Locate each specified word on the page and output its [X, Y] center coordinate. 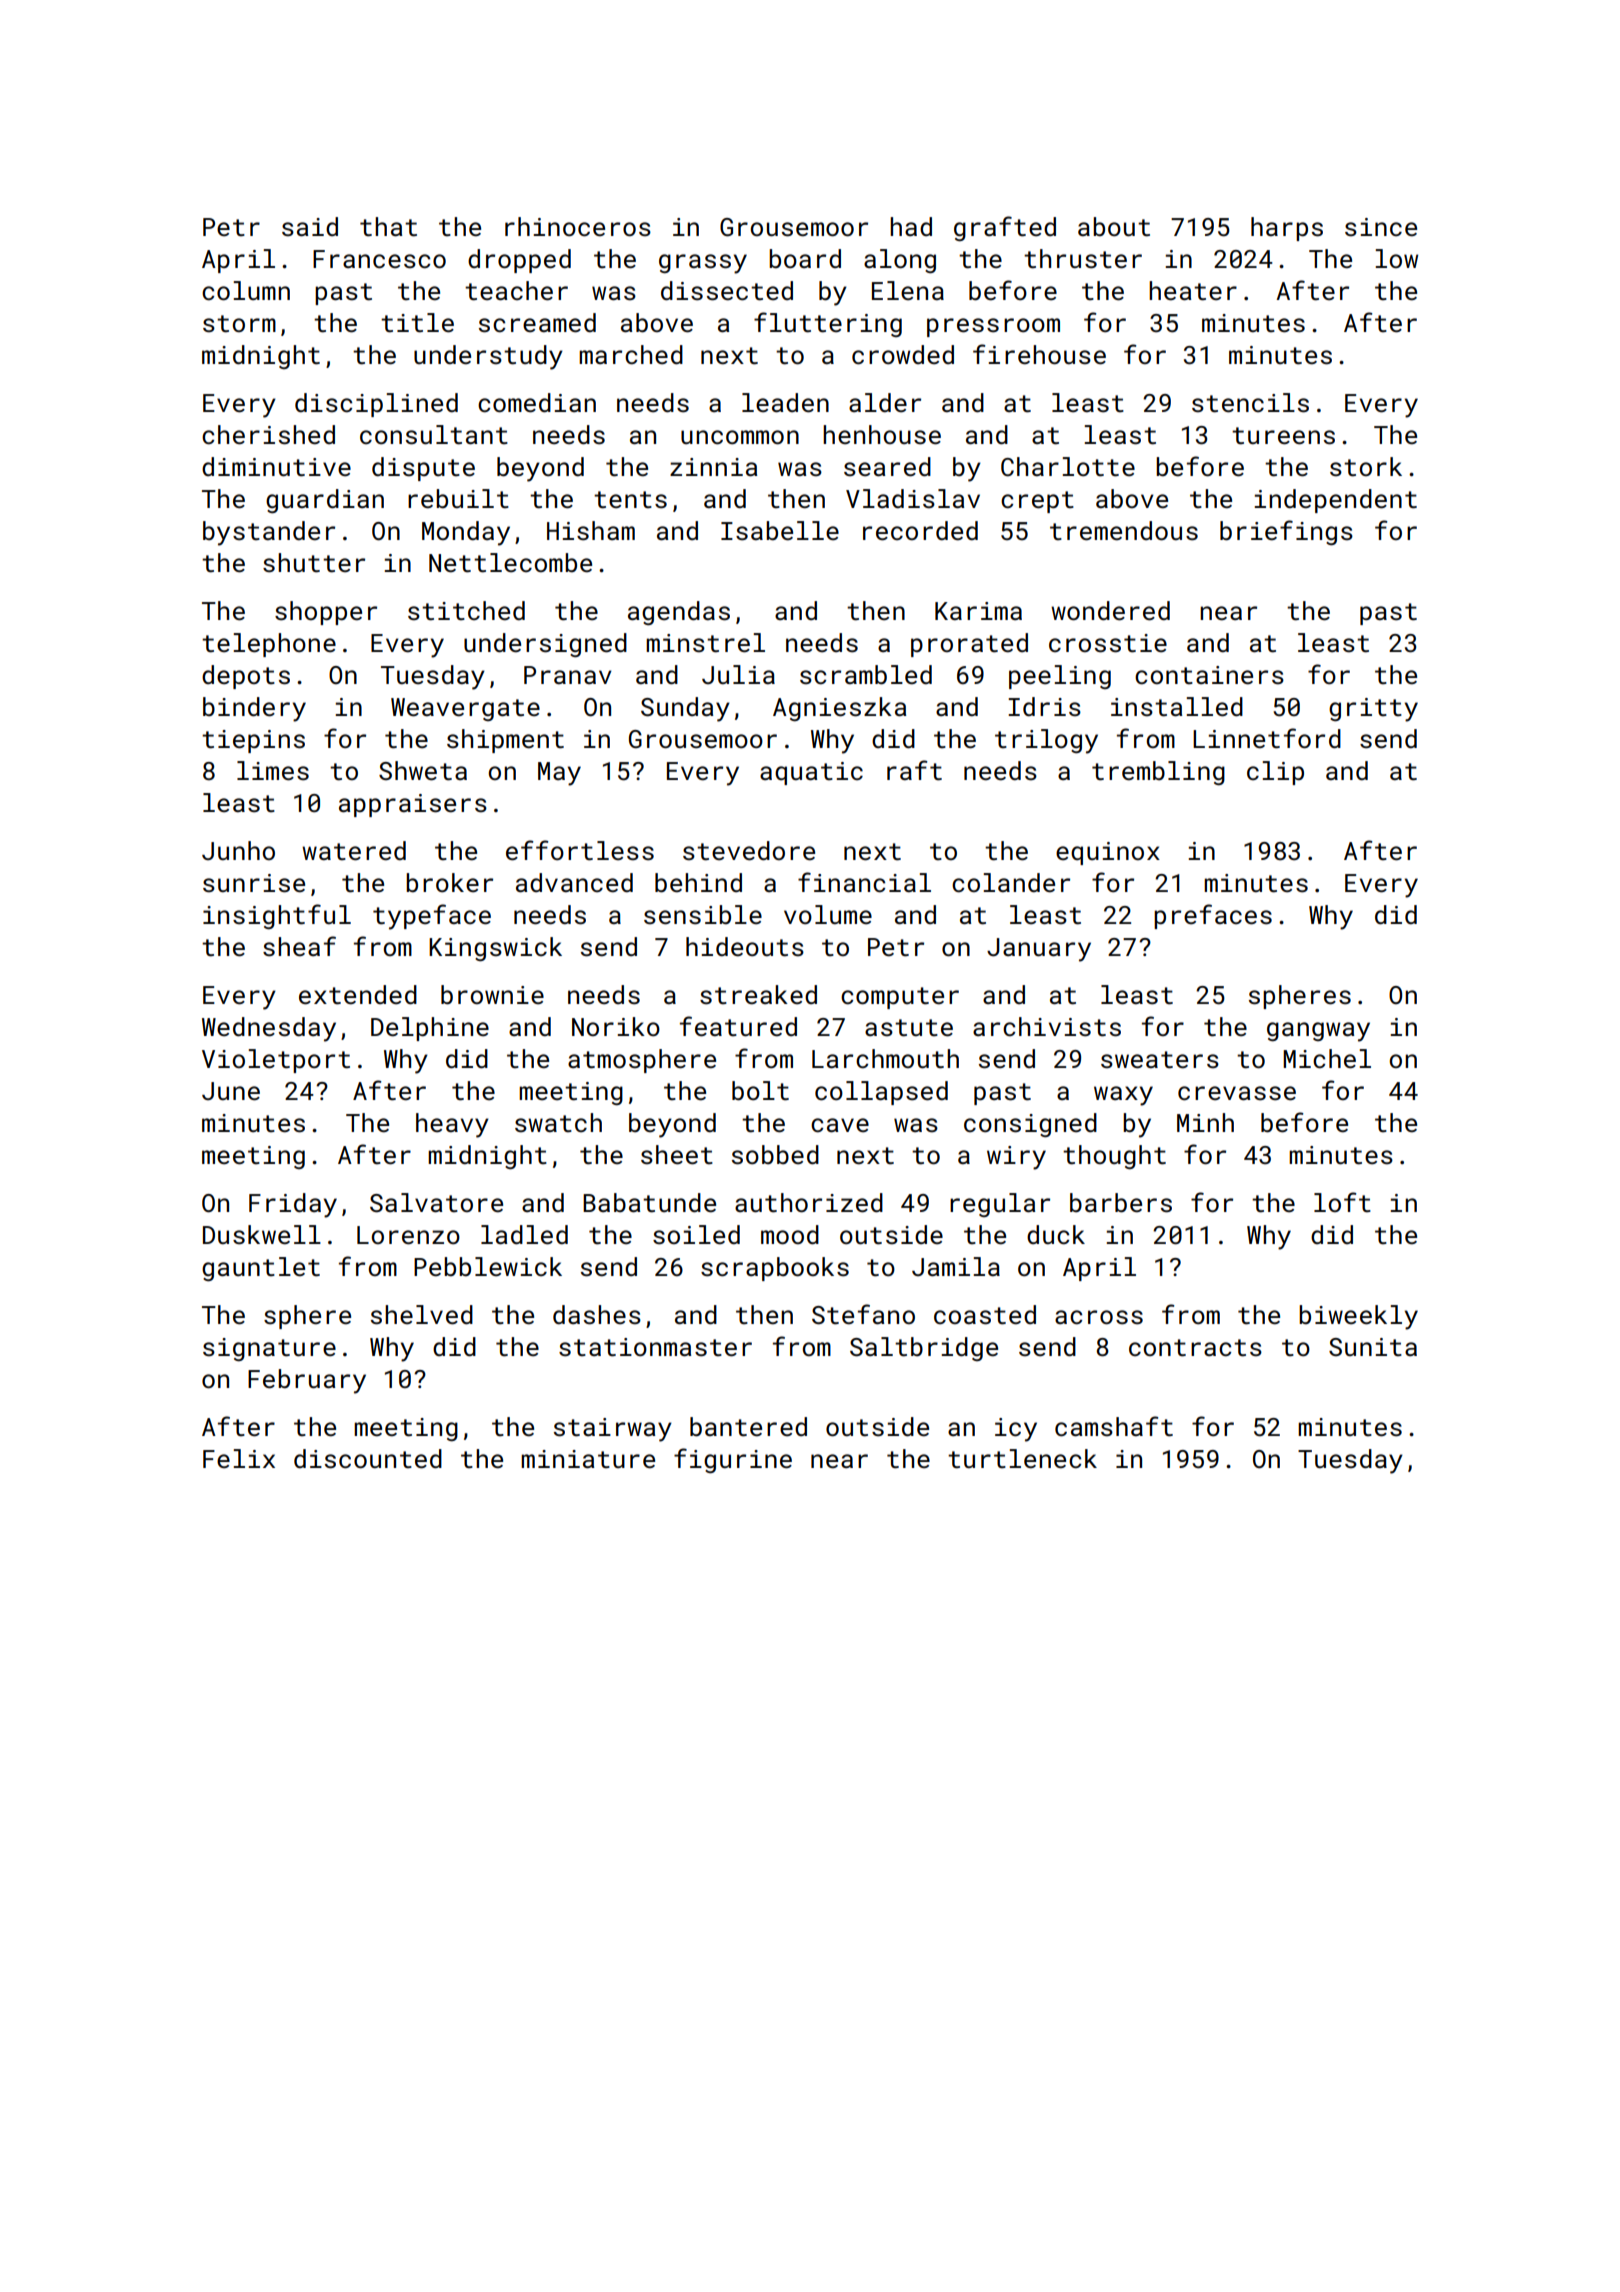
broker [449, 882]
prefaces [1213, 916]
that [388, 227]
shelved [422, 1315]
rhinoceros [578, 227]
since [1381, 227]
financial [864, 882]
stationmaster [655, 1347]
